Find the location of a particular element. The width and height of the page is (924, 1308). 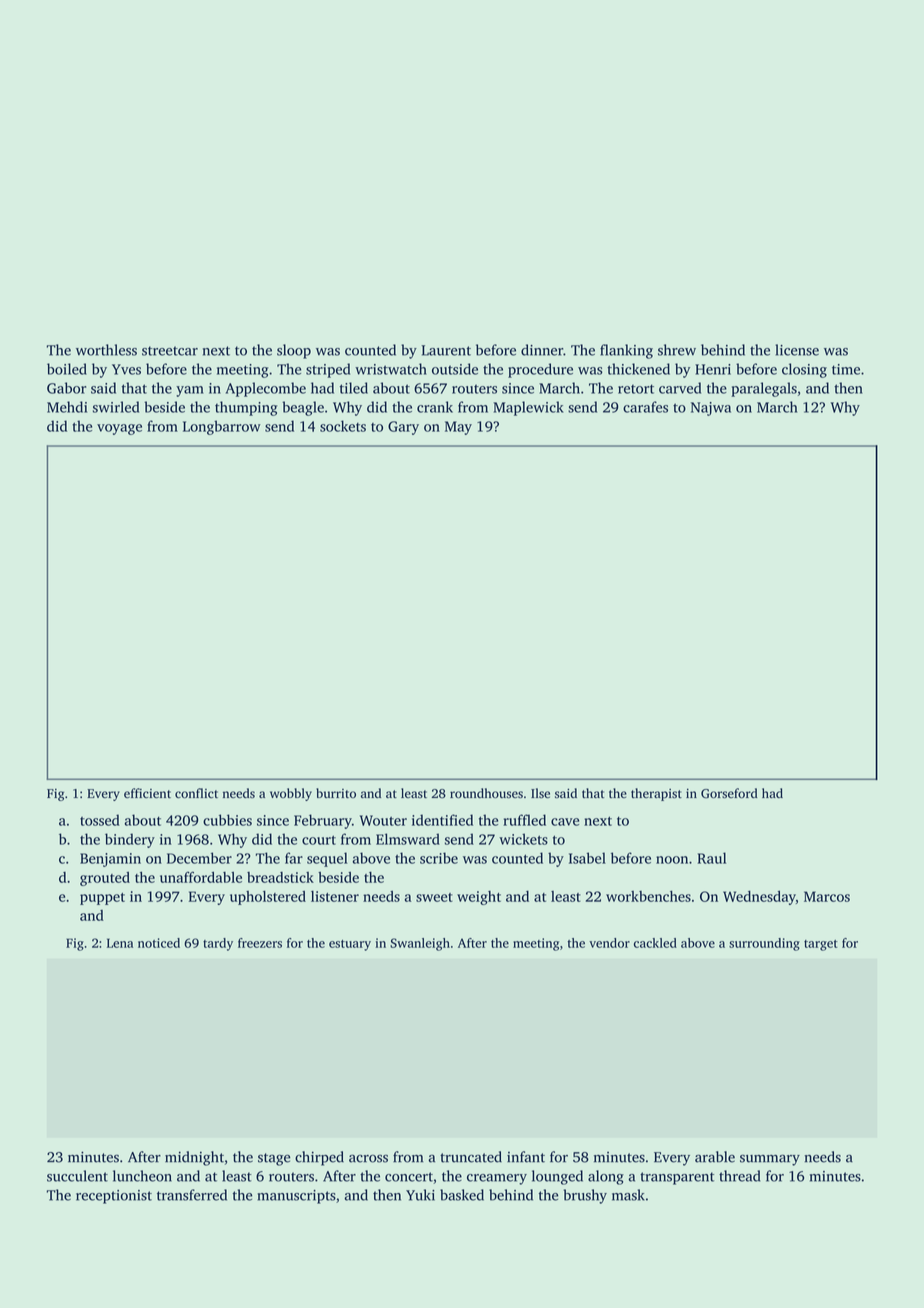

unaffordable is located at coordinates (201, 877).
